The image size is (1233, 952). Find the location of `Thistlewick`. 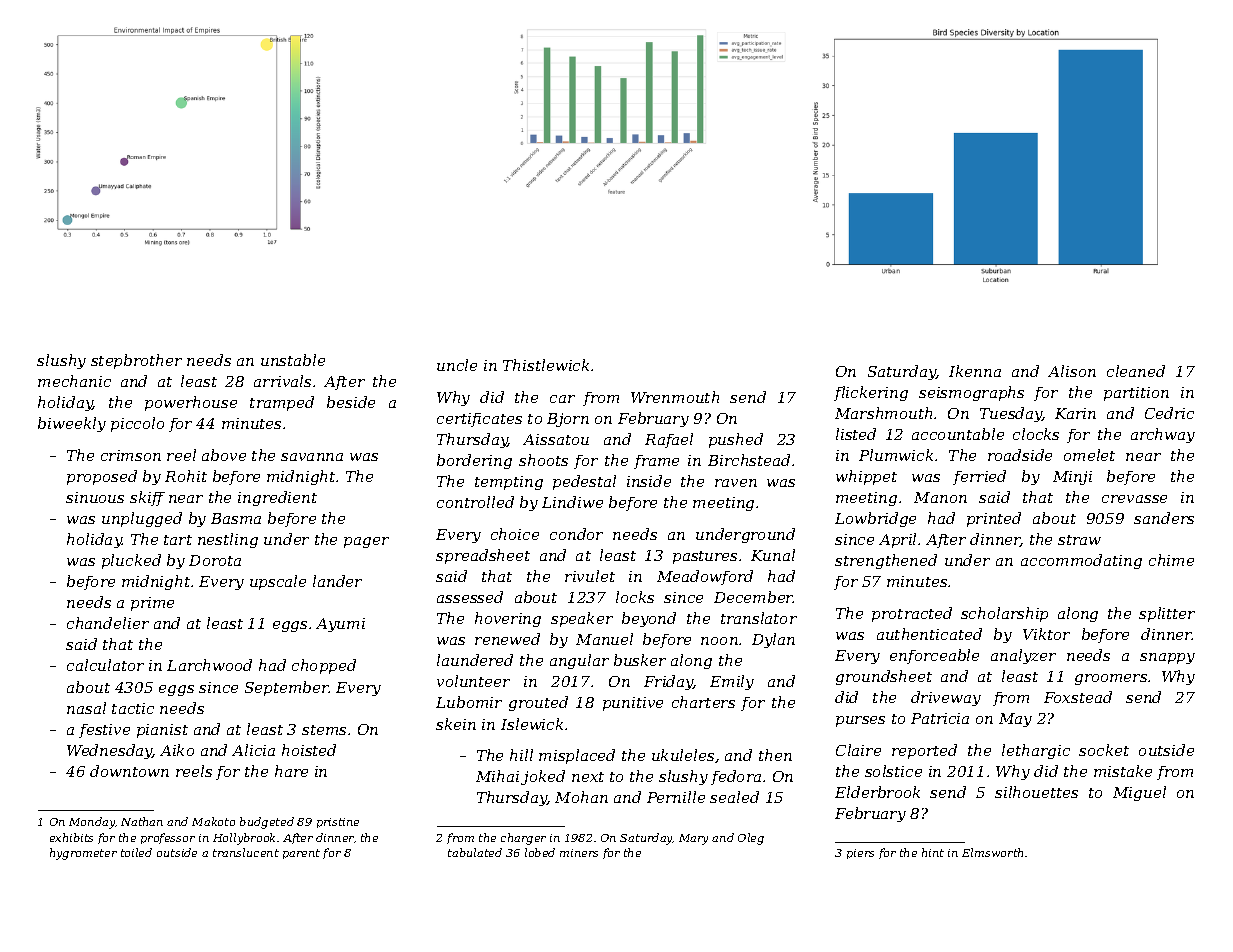

Thistlewick is located at coordinates (546, 365).
